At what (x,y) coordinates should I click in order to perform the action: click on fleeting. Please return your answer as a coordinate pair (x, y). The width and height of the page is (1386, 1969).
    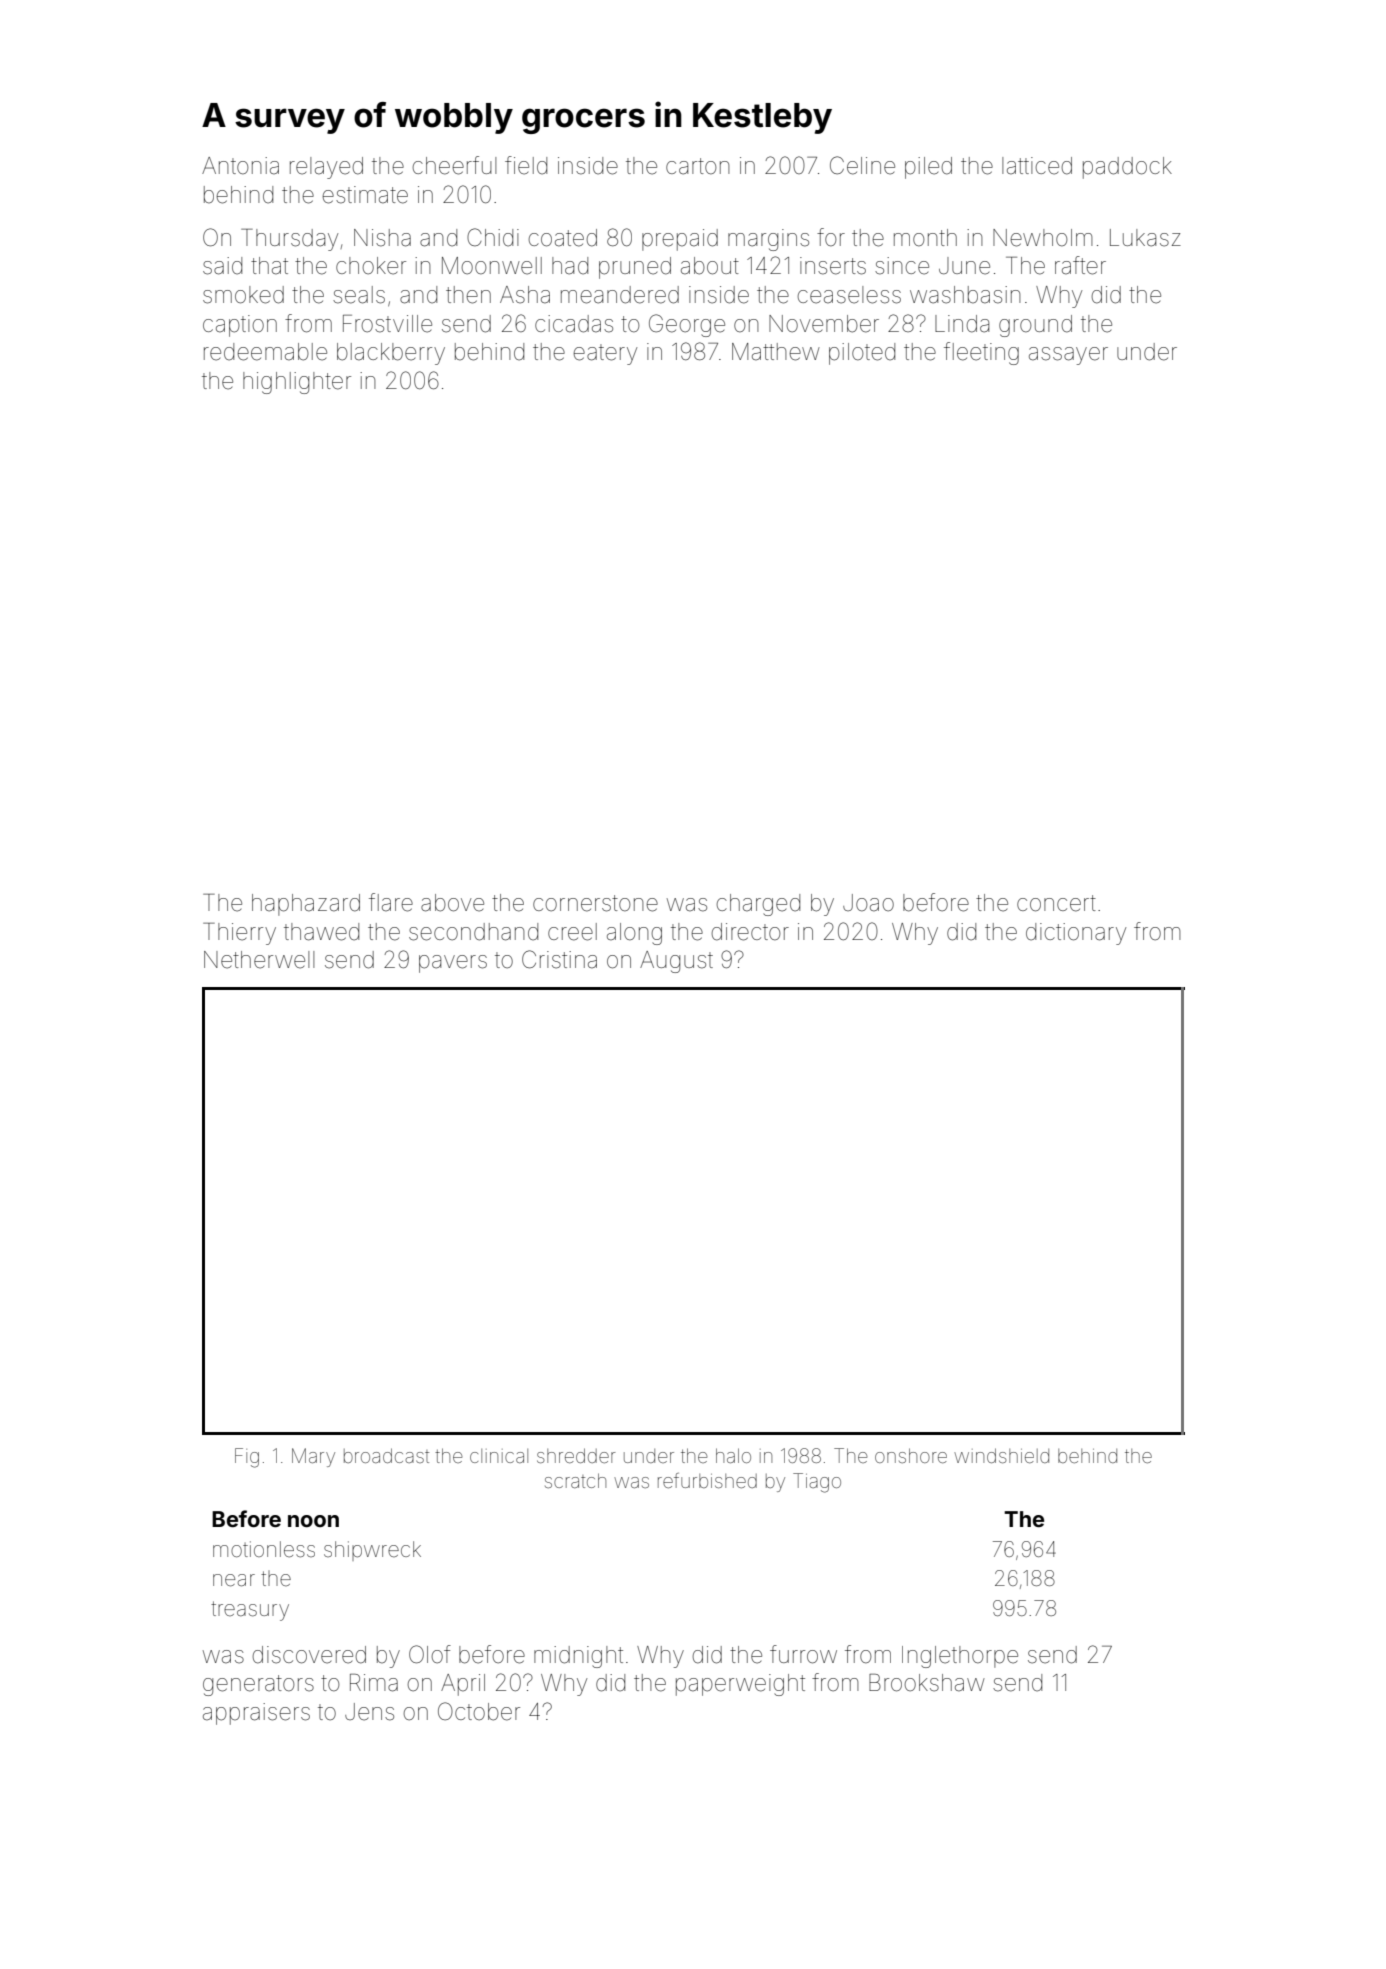
    Looking at the image, I should click on (981, 353).
